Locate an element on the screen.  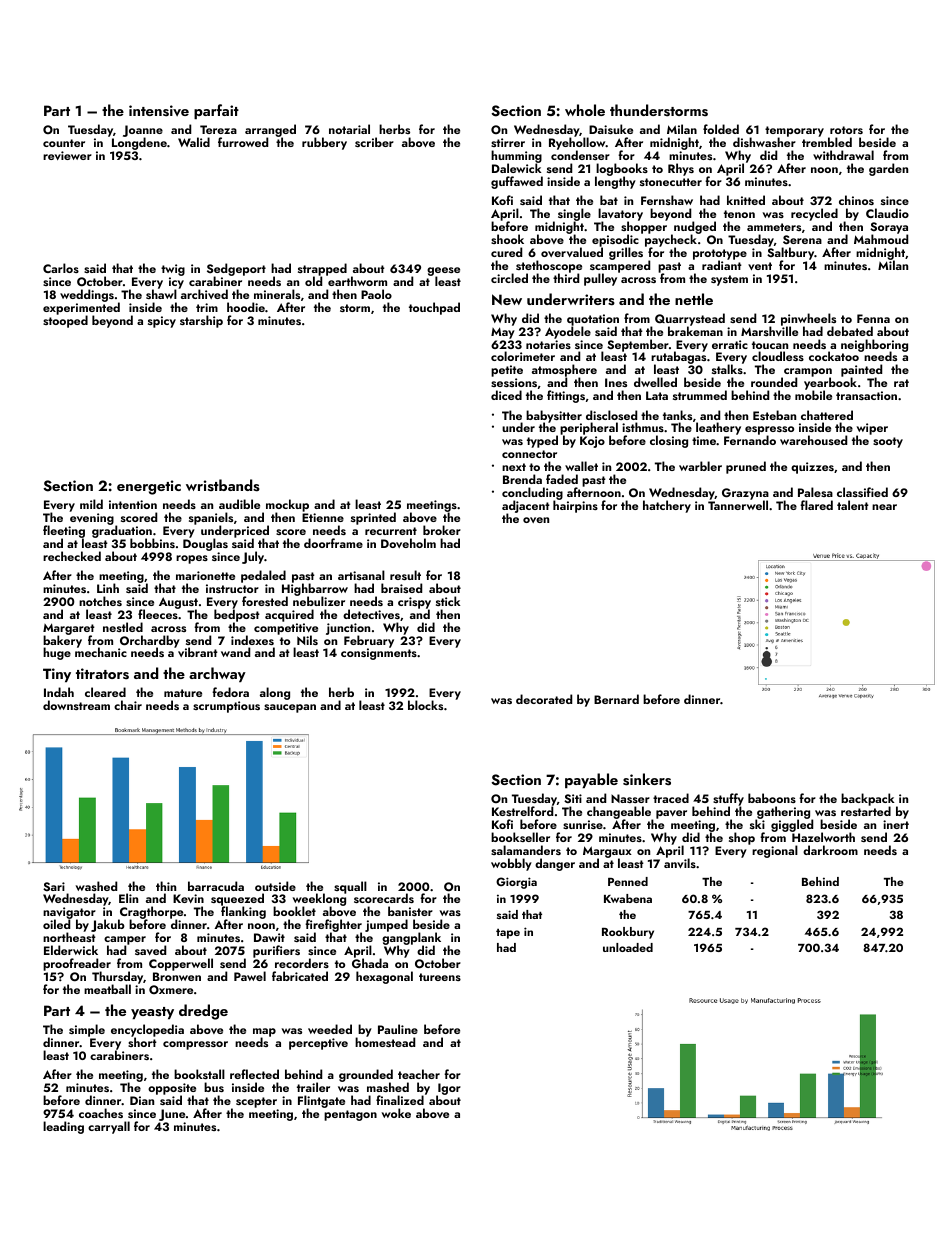
backpack is located at coordinates (869, 800).
